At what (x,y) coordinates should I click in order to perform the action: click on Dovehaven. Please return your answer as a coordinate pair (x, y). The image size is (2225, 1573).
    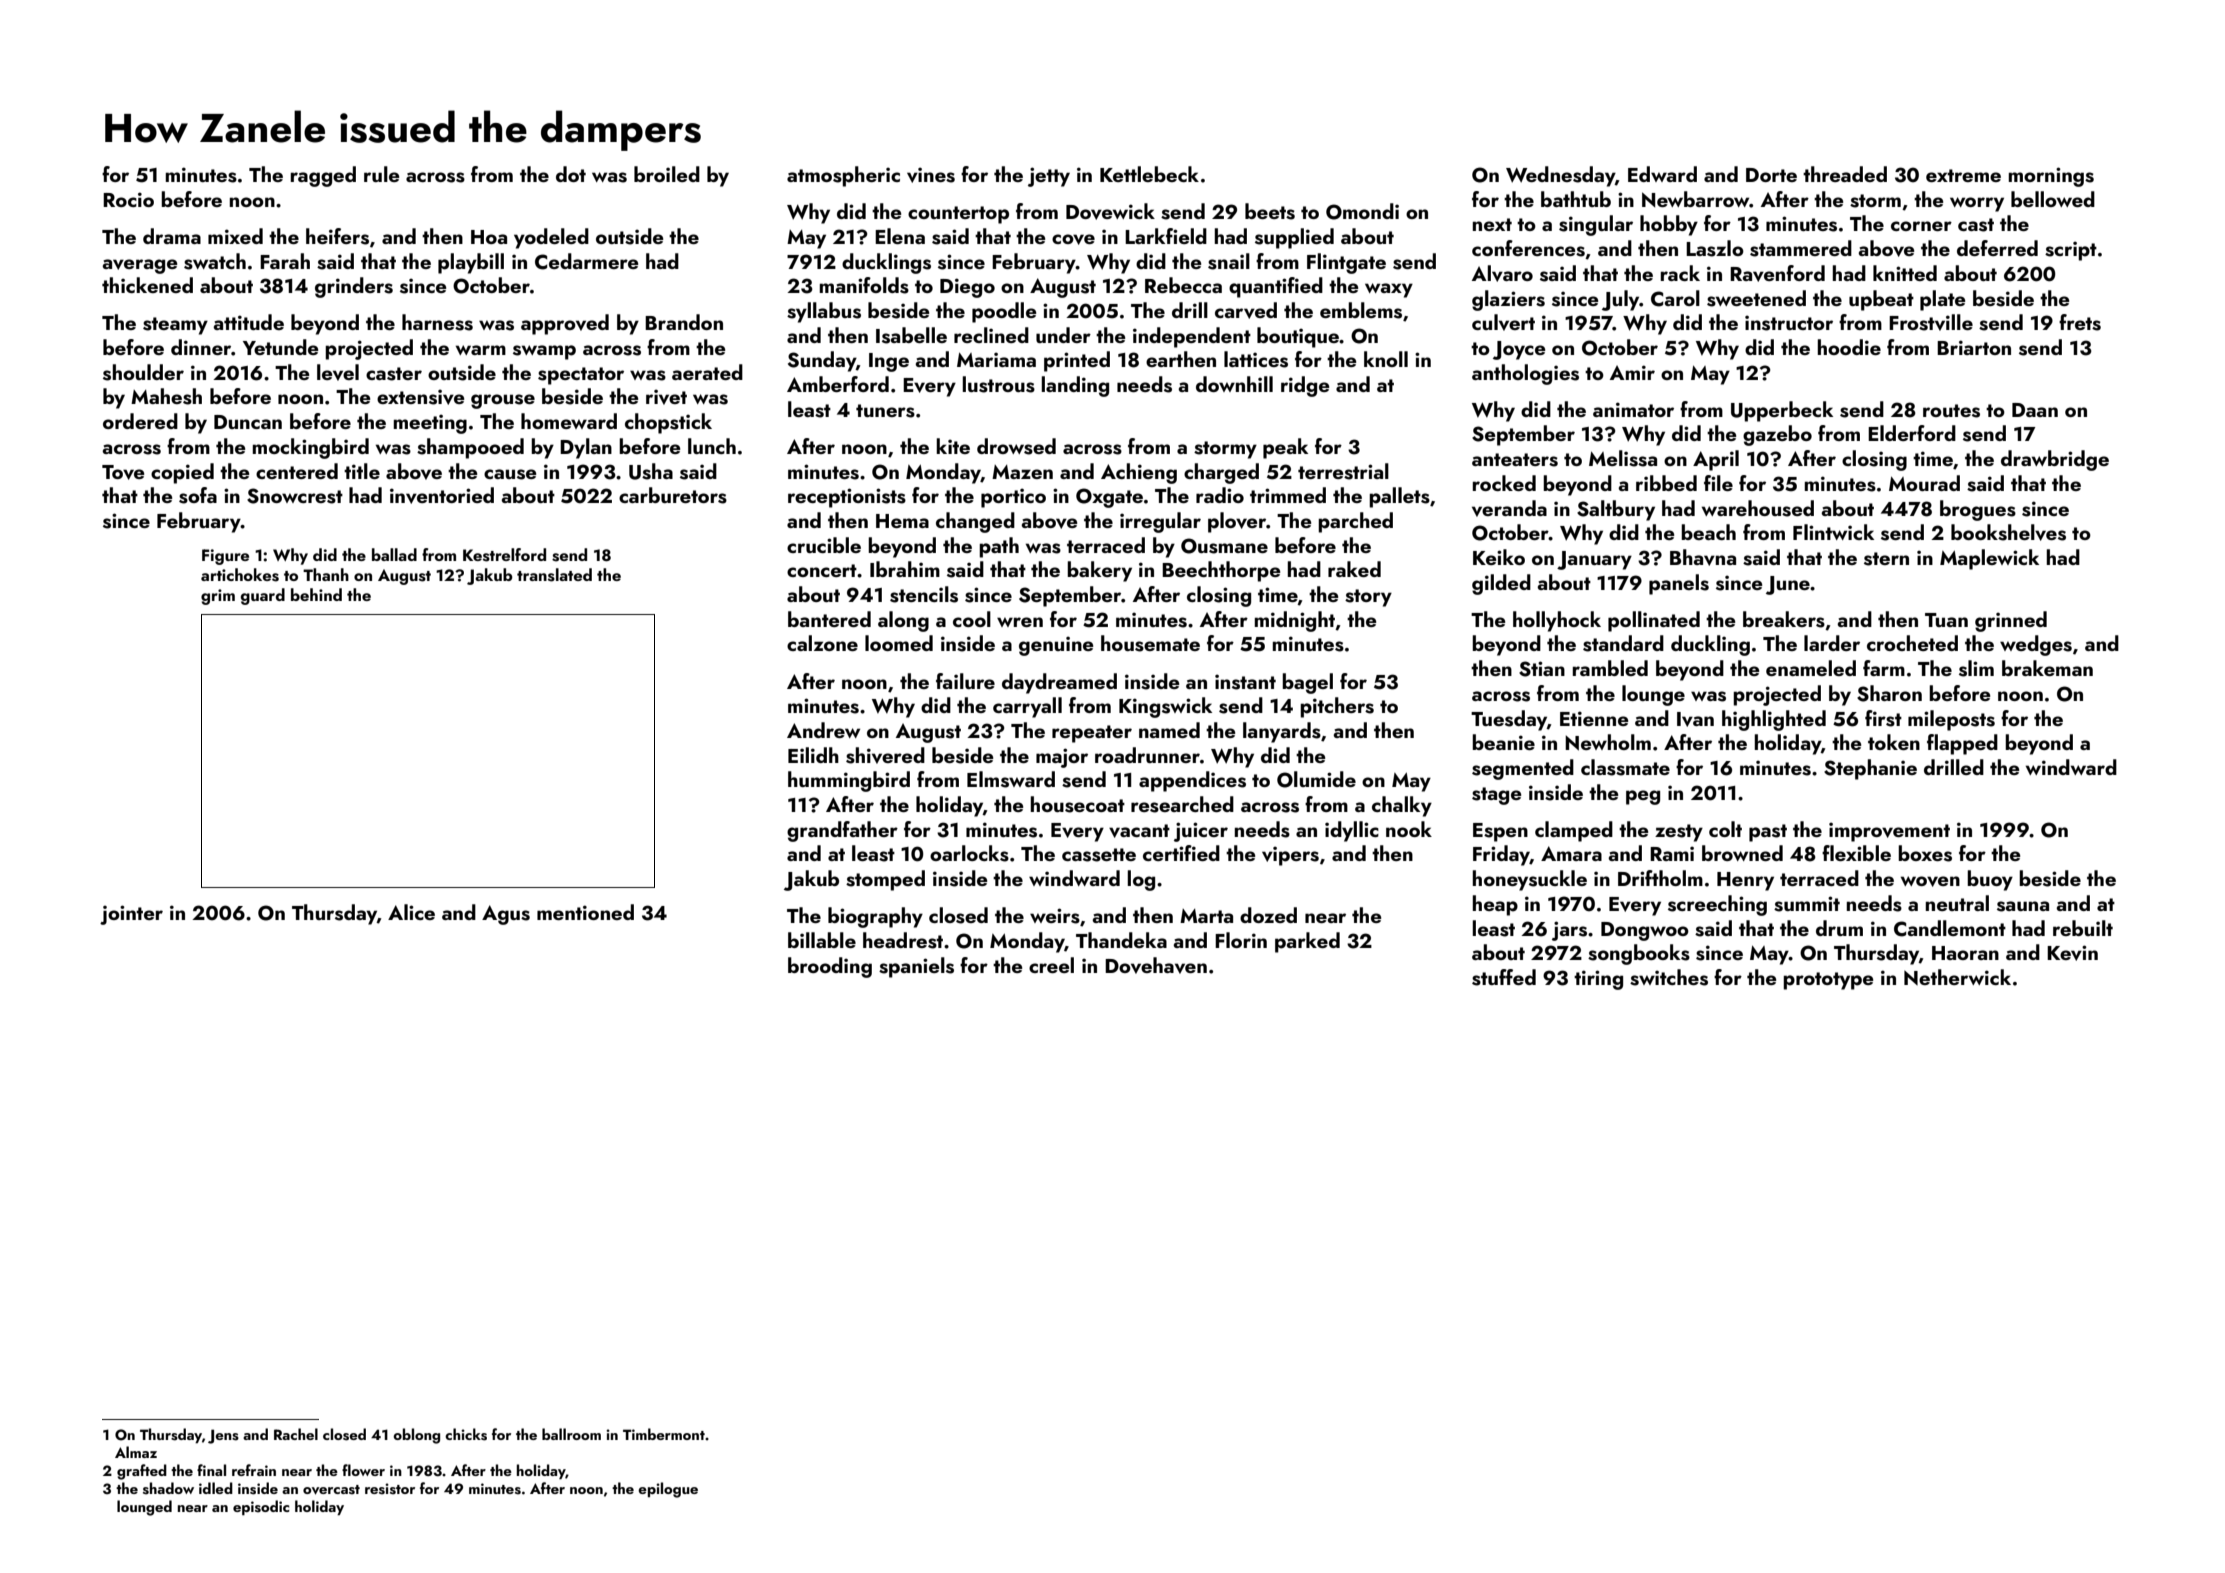
    Looking at the image, I should click on (1156, 965).
